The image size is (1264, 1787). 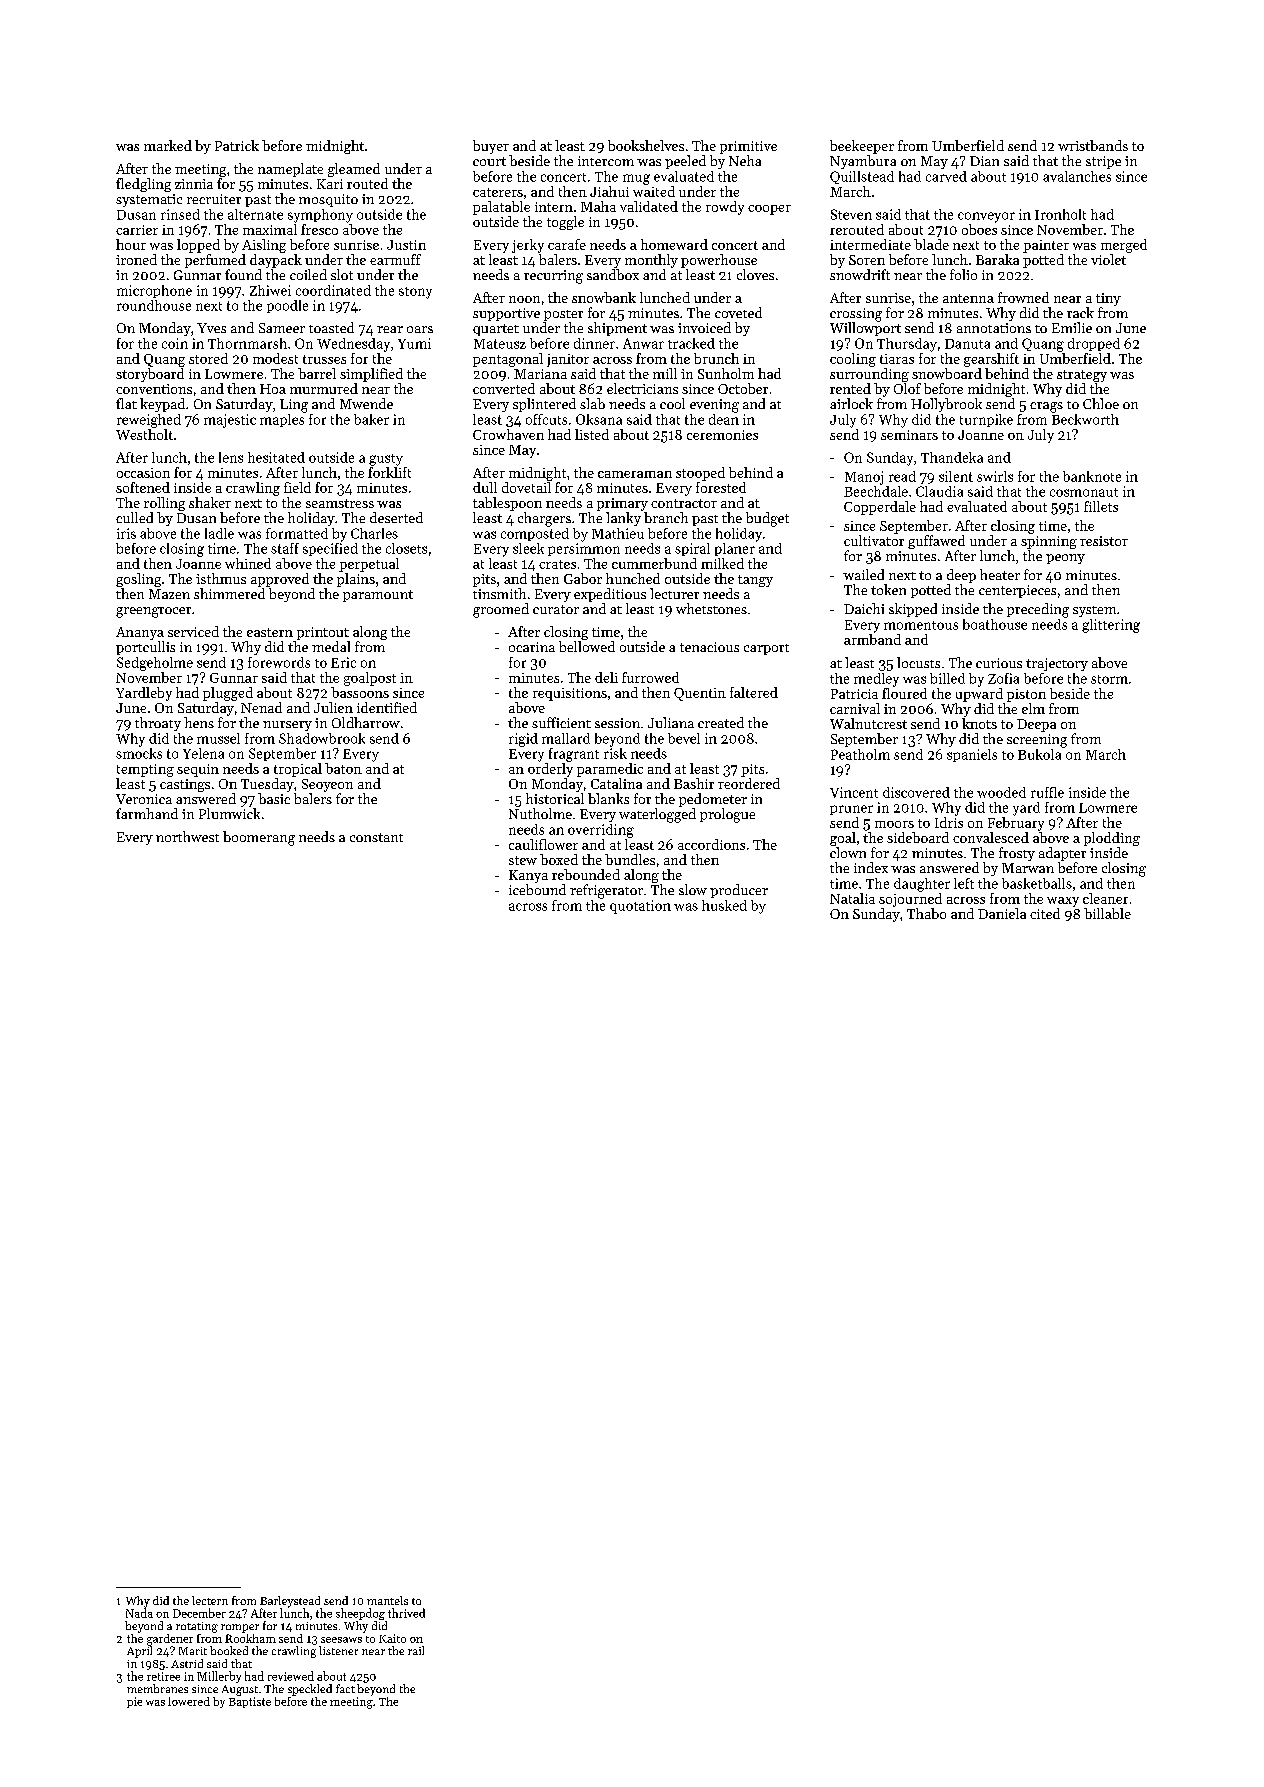 I want to click on billable, so click(x=1107, y=913).
